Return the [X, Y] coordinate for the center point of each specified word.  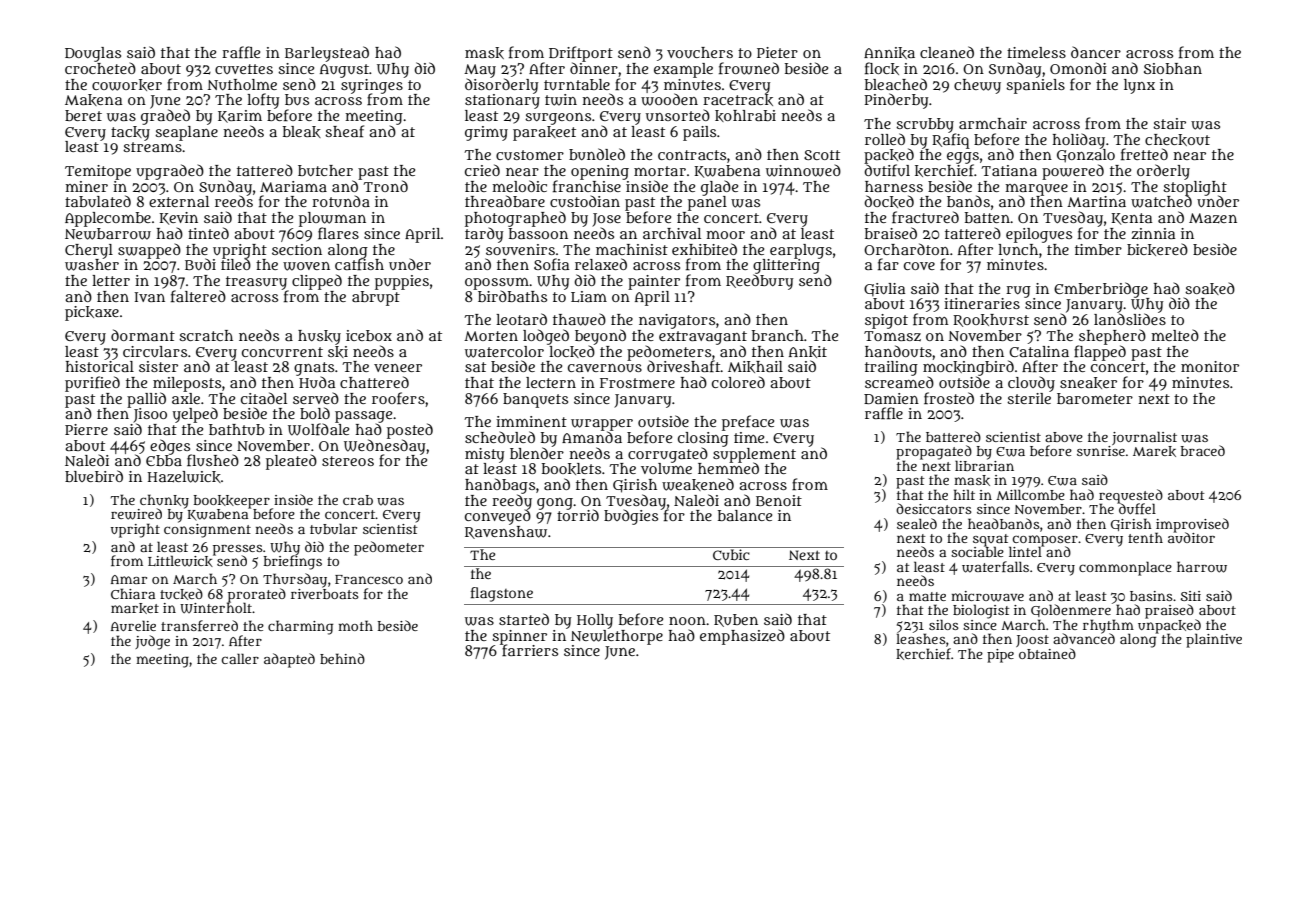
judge [152, 642]
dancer [1096, 52]
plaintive [1214, 641]
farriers [530, 650]
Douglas [93, 54]
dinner [594, 68]
